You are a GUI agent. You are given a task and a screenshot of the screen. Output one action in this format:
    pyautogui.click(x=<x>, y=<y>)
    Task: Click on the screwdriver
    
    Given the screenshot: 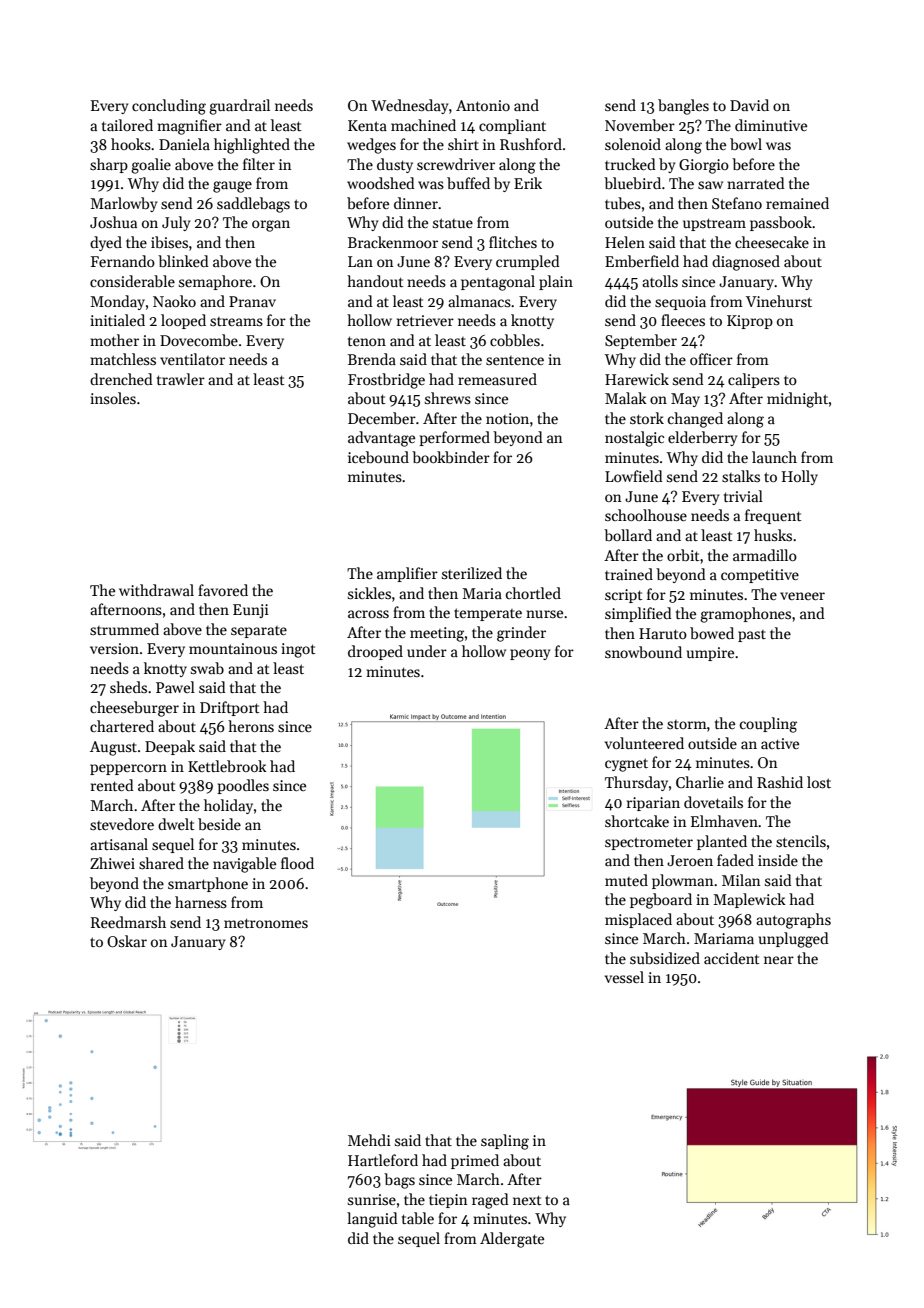 What is the action you would take?
    pyautogui.click(x=456, y=164)
